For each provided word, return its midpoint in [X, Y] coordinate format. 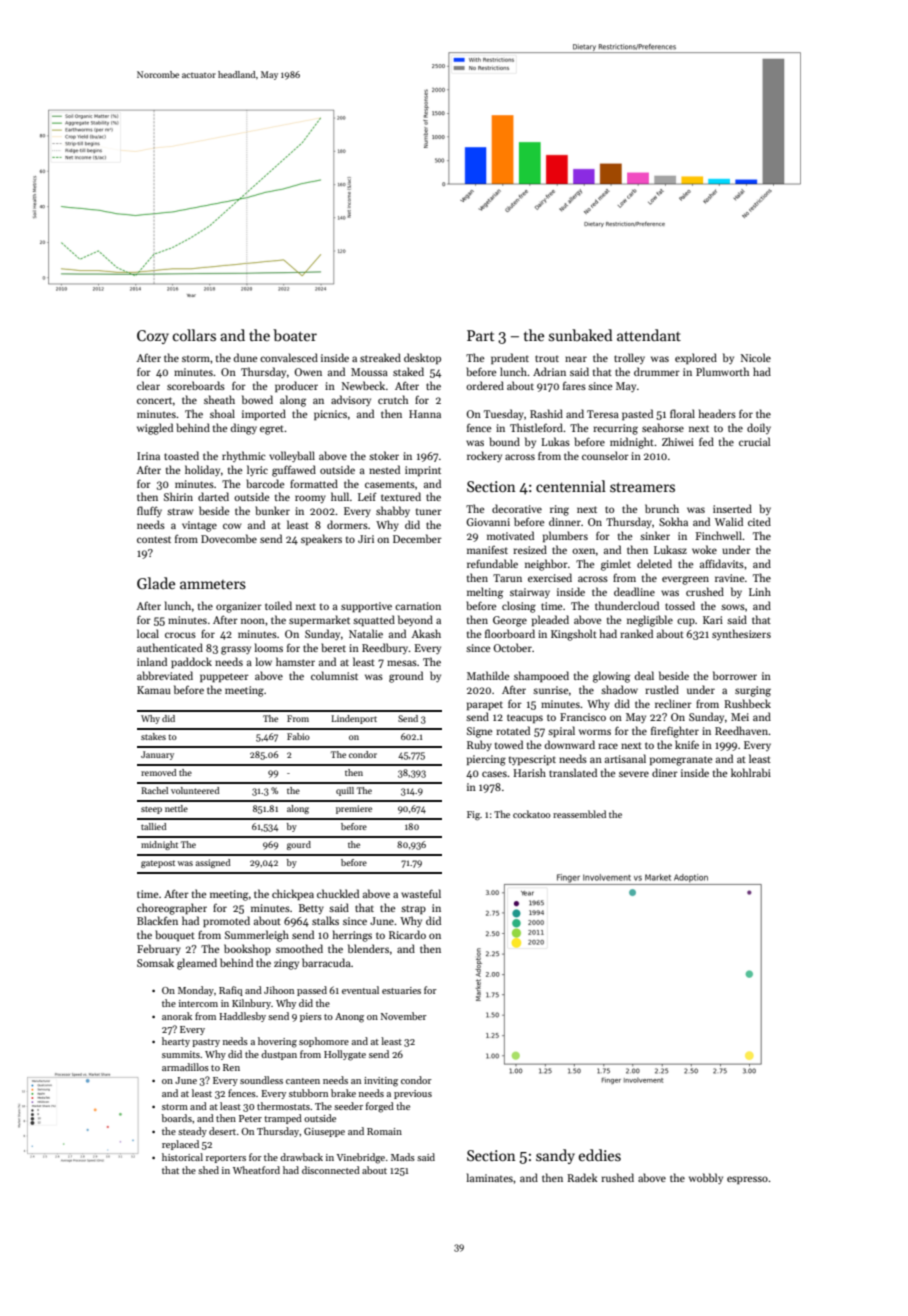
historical [182, 1157]
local [148, 633]
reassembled [579, 814]
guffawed [294, 471]
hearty [176, 1042]
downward [569, 744]
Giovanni [488, 522]
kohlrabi [751, 772]
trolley [629, 358]
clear [148, 385]
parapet [485, 705]
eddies [600, 1155]
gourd [299, 845]
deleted [654, 563]
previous [413, 1094]
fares [574, 385]
